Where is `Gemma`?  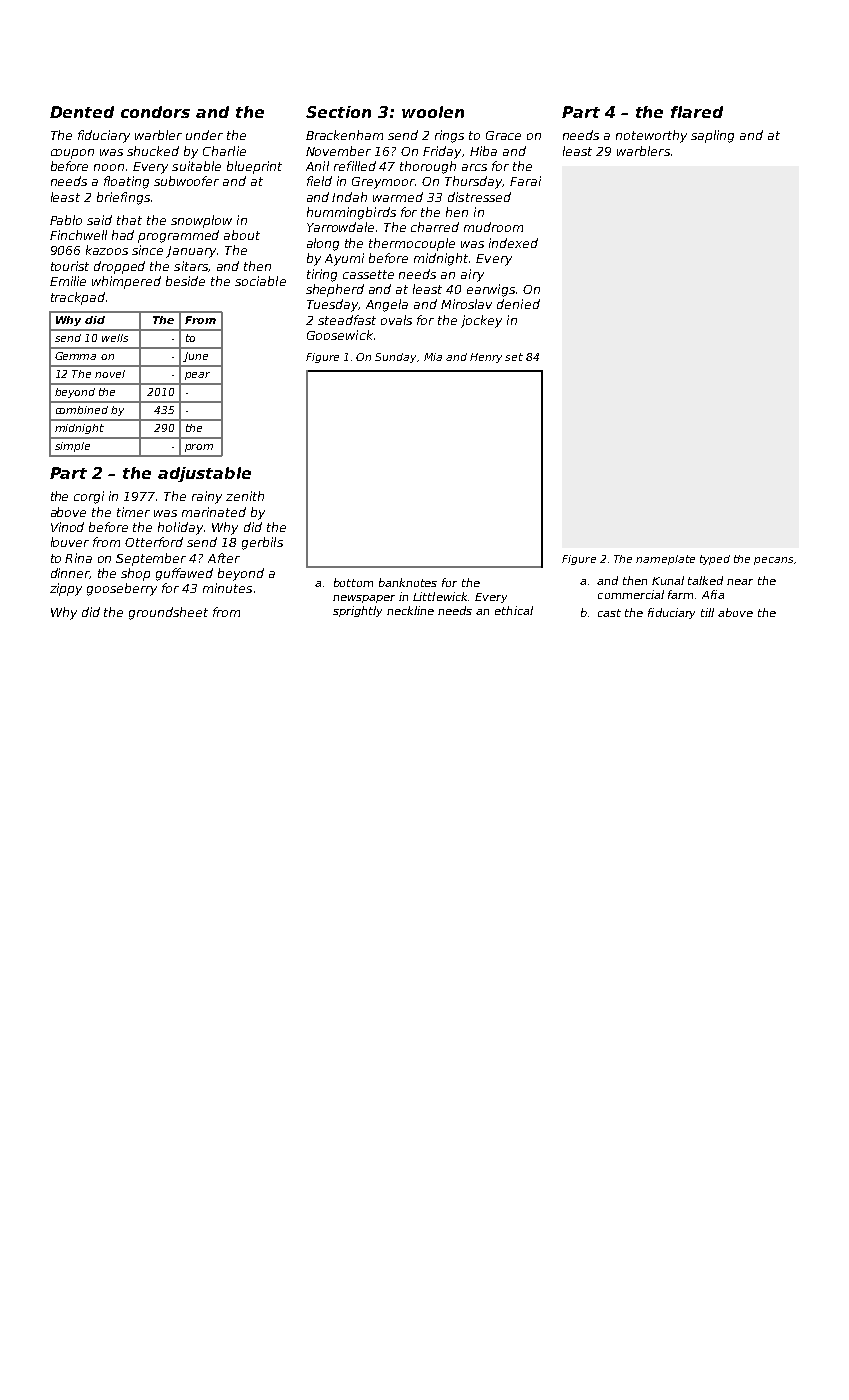 Gemma is located at coordinates (75, 356).
